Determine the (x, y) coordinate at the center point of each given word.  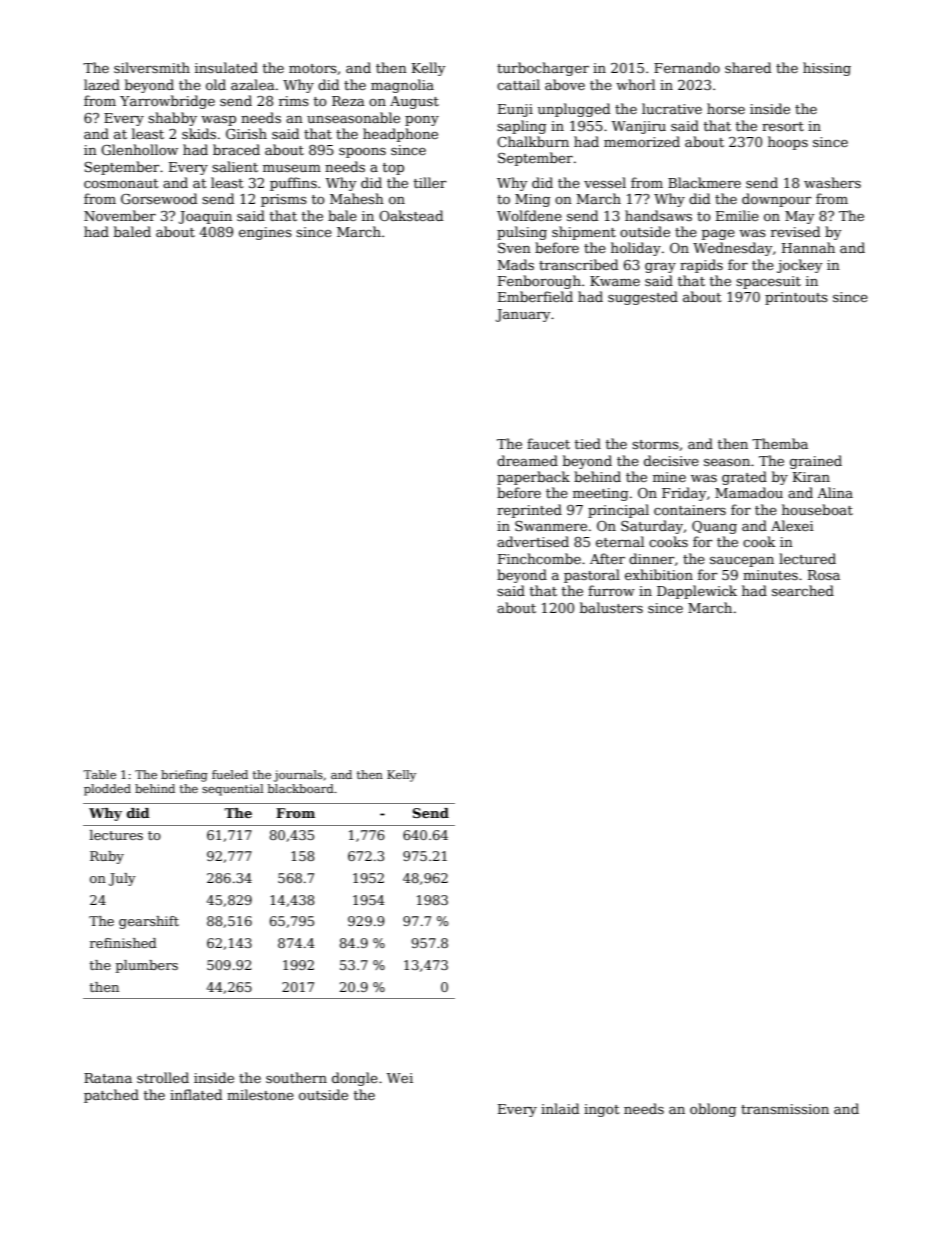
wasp (218, 121)
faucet (548, 443)
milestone (260, 1094)
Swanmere (551, 526)
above (565, 84)
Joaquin (205, 217)
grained (816, 462)
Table (99, 774)
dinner (652, 558)
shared (748, 67)
